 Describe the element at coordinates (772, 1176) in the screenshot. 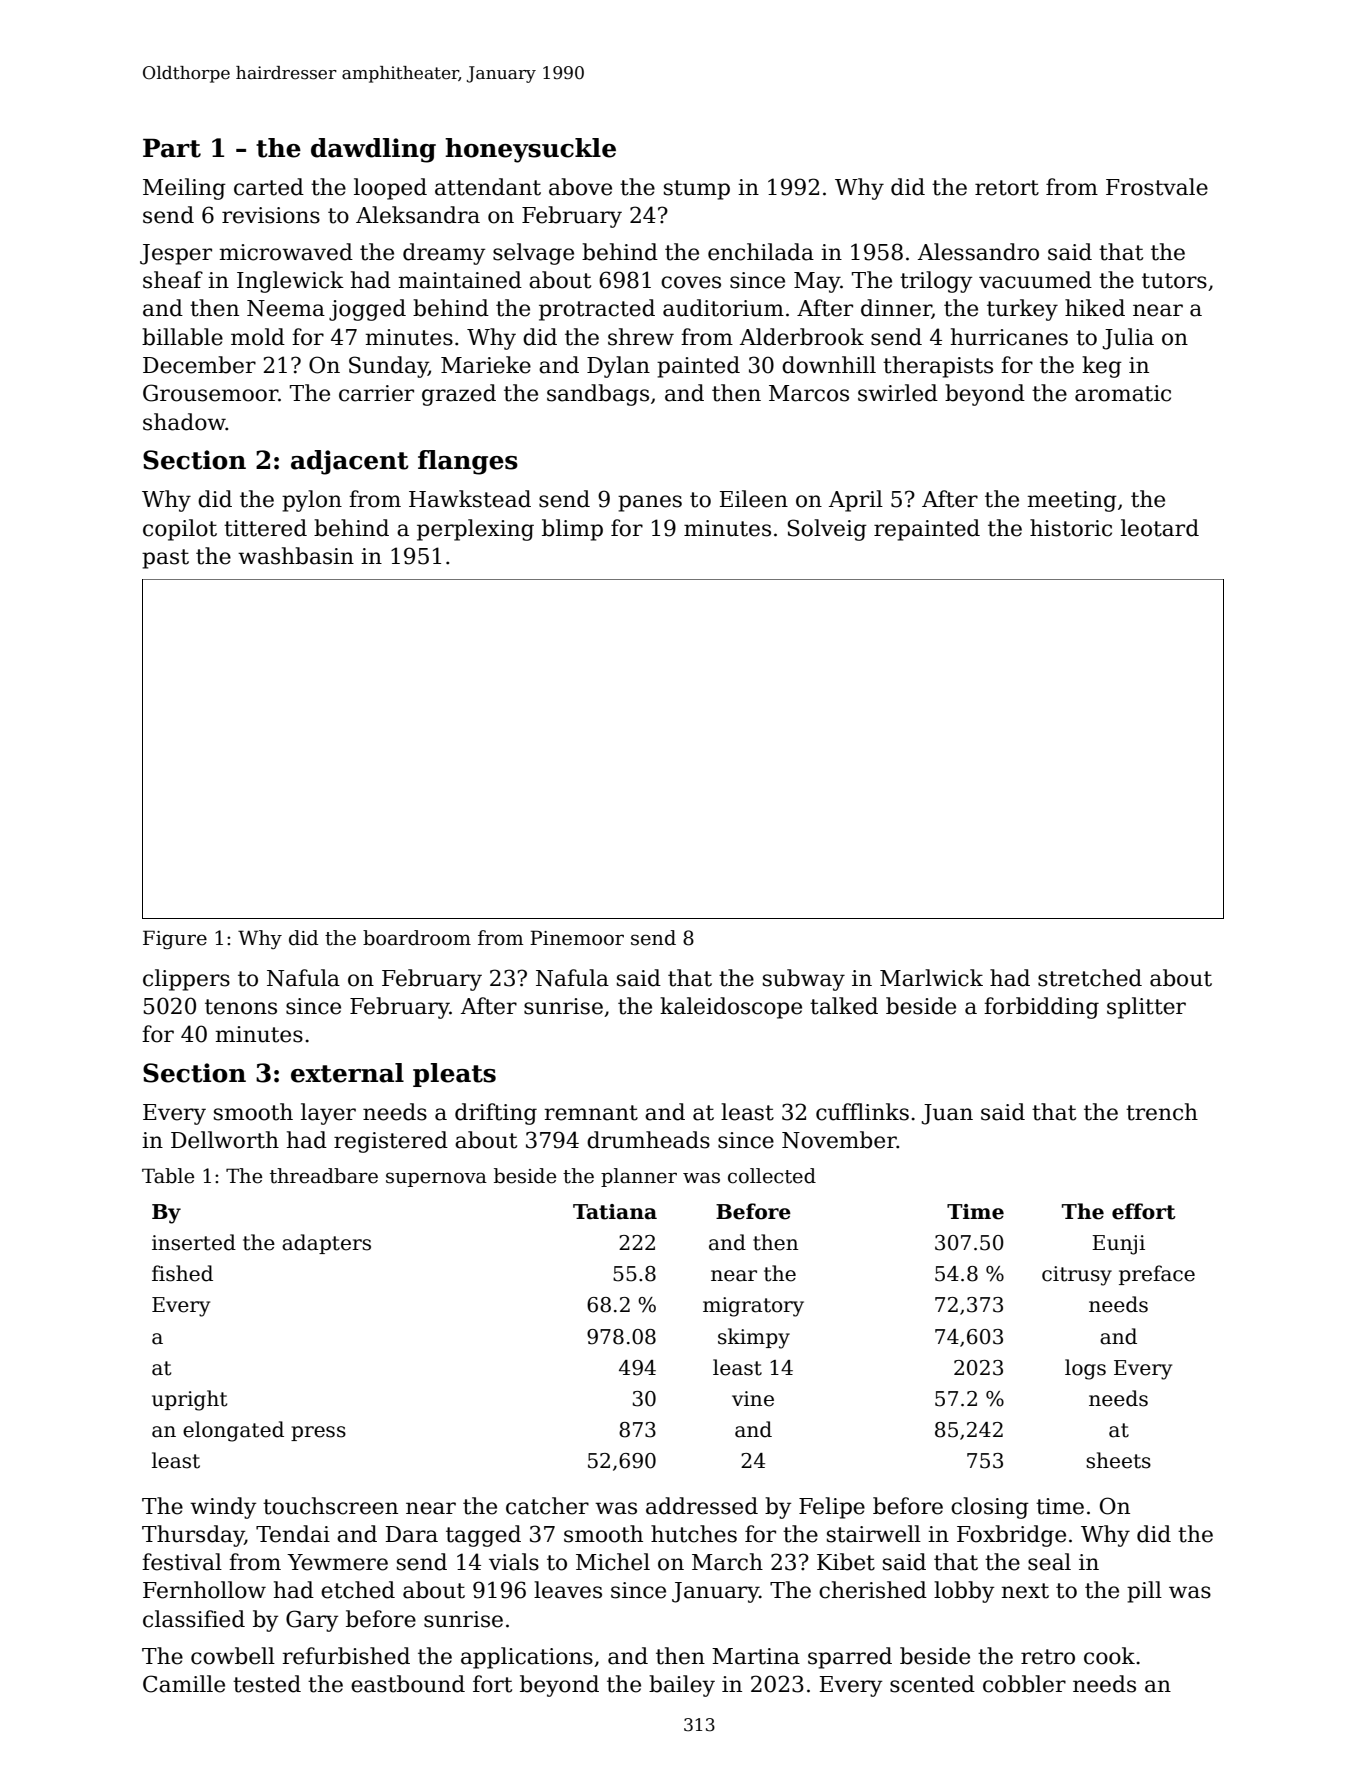

I see `collected` at that location.
